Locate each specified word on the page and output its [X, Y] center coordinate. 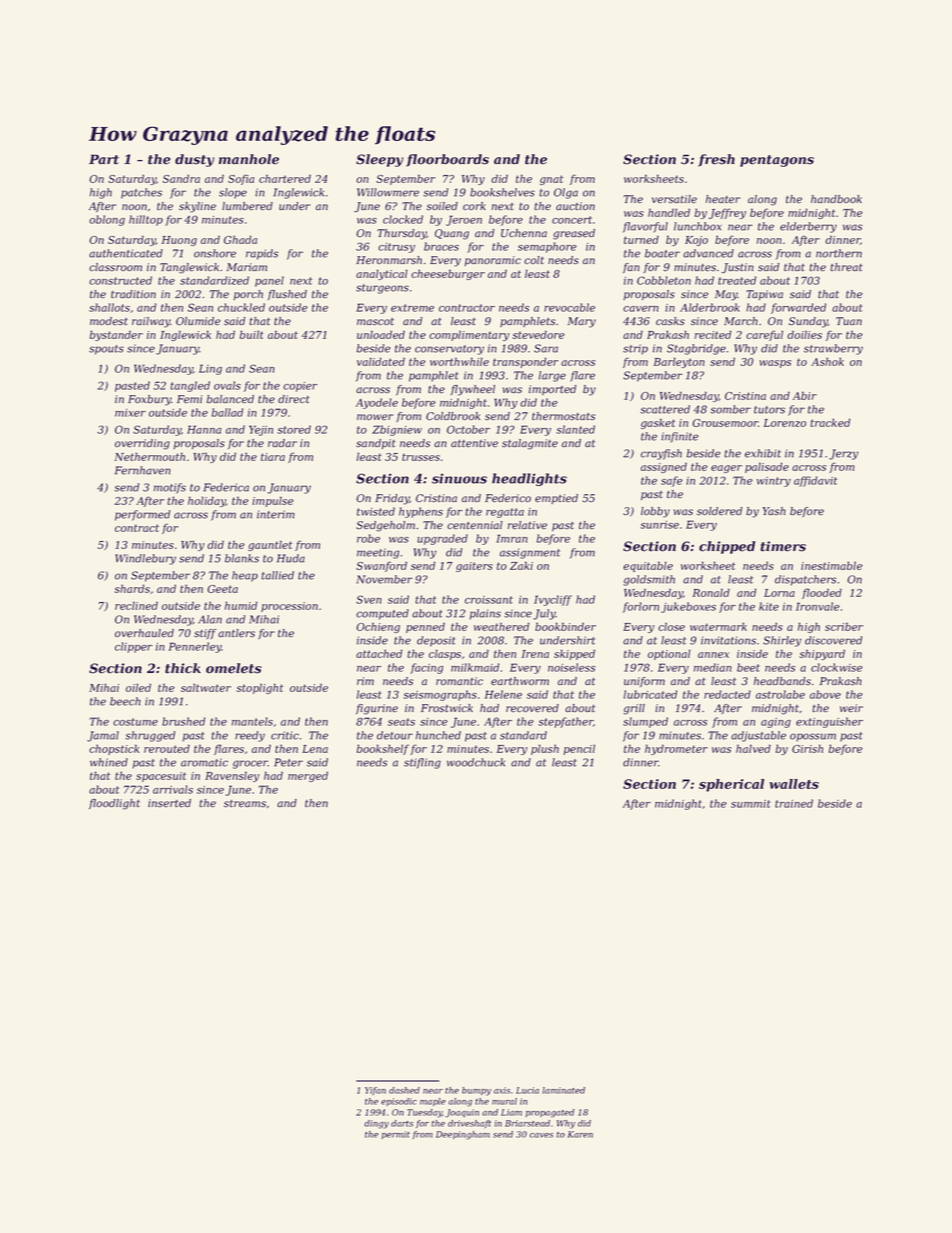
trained [794, 803]
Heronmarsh [389, 260]
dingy [376, 1124]
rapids [262, 254]
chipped [727, 547]
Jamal [103, 736]
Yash [774, 511]
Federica [226, 487]
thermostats [564, 416]
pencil [579, 749]
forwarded [798, 308]
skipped [574, 654]
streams [245, 804]
